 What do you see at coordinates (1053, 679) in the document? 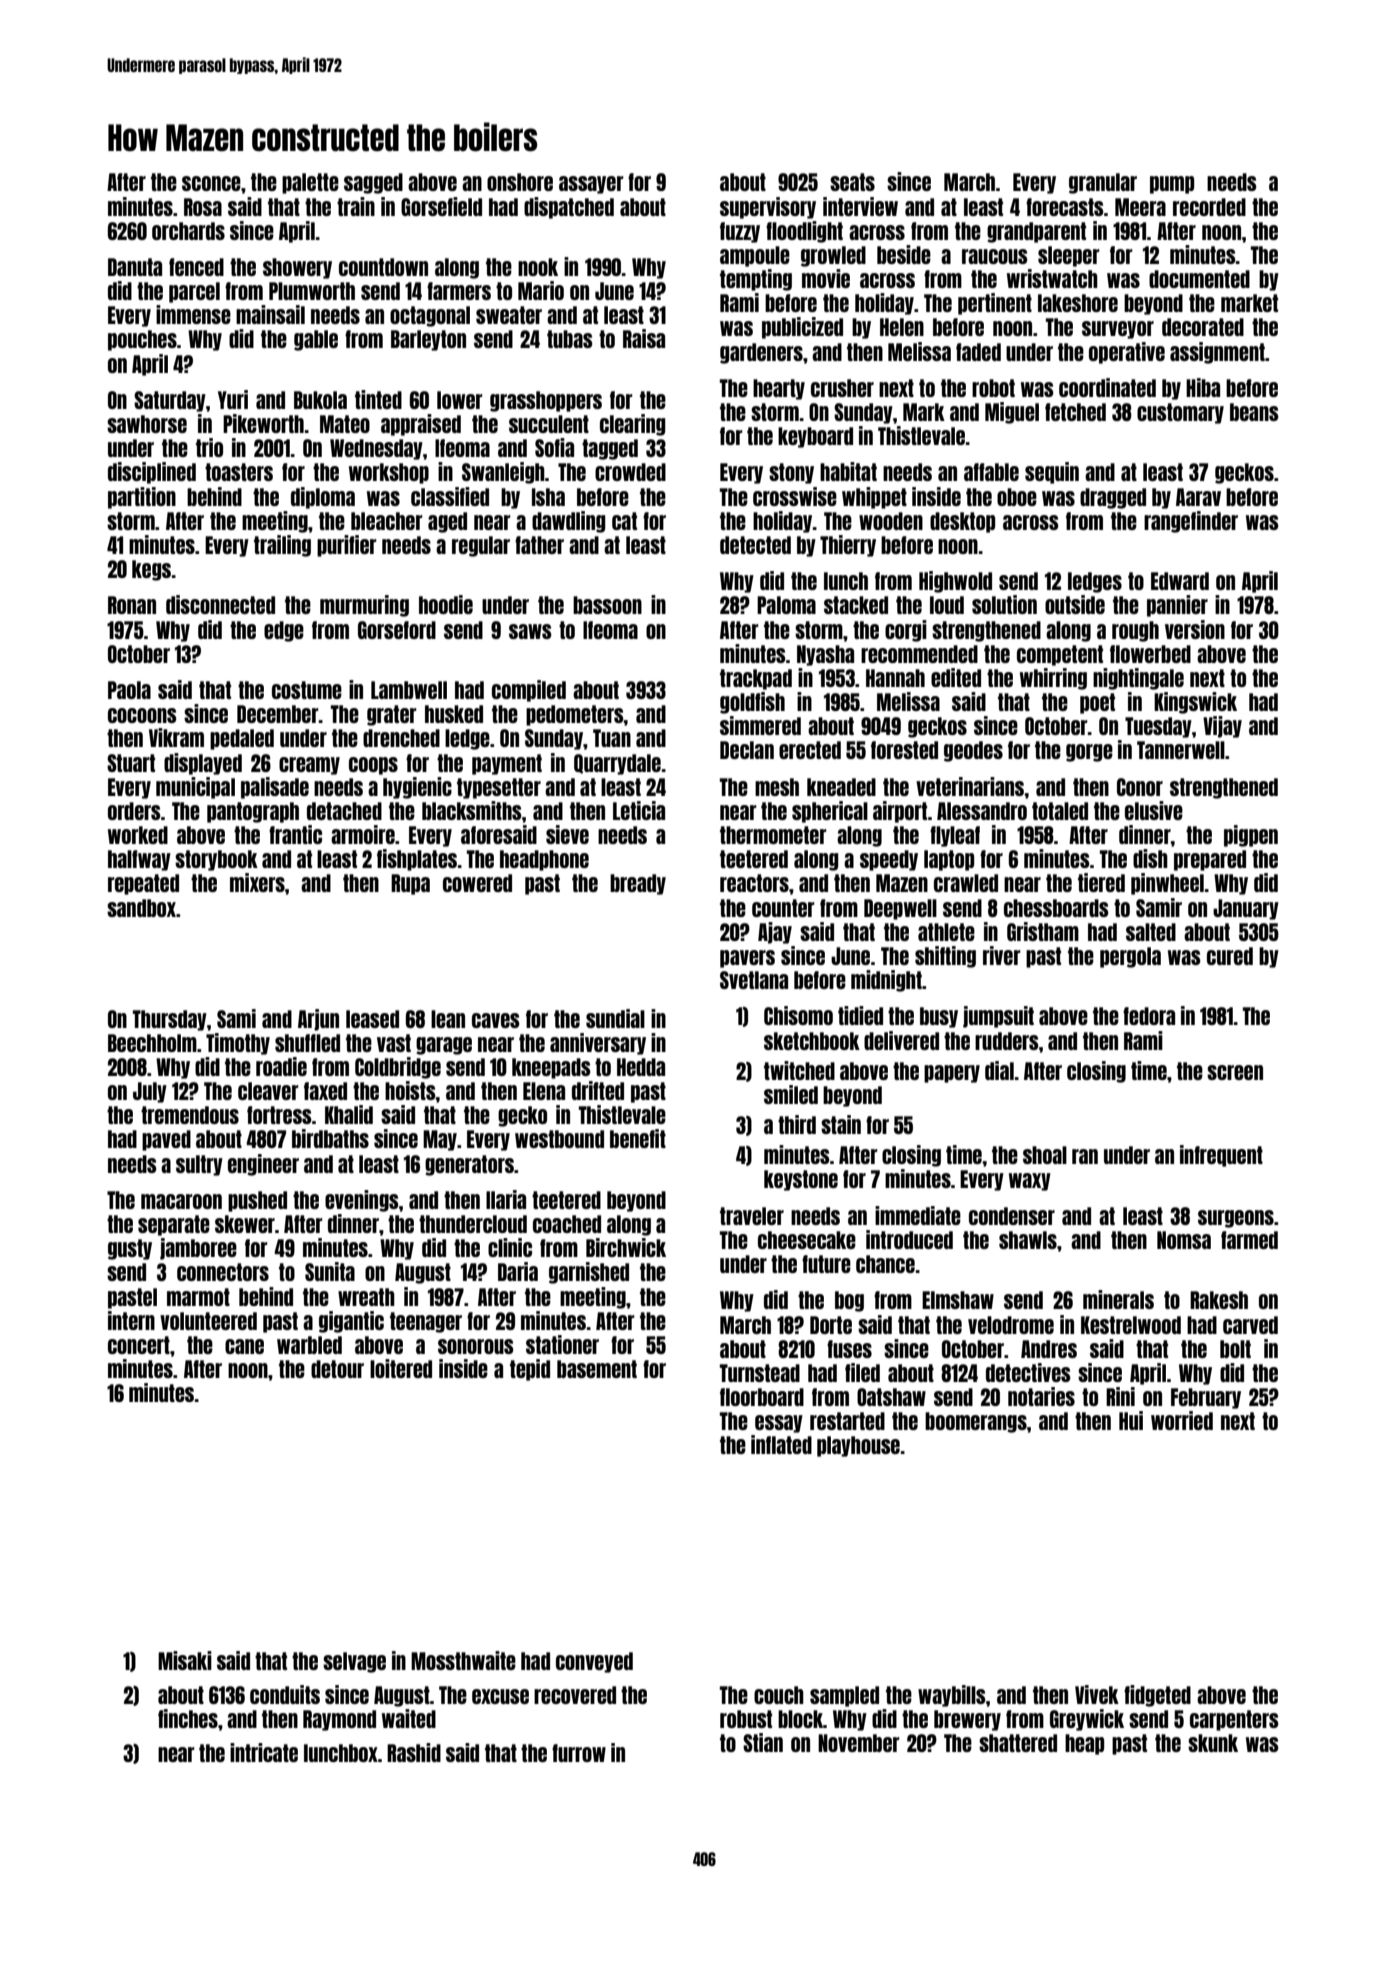
I see `whirring` at bounding box center [1053, 679].
